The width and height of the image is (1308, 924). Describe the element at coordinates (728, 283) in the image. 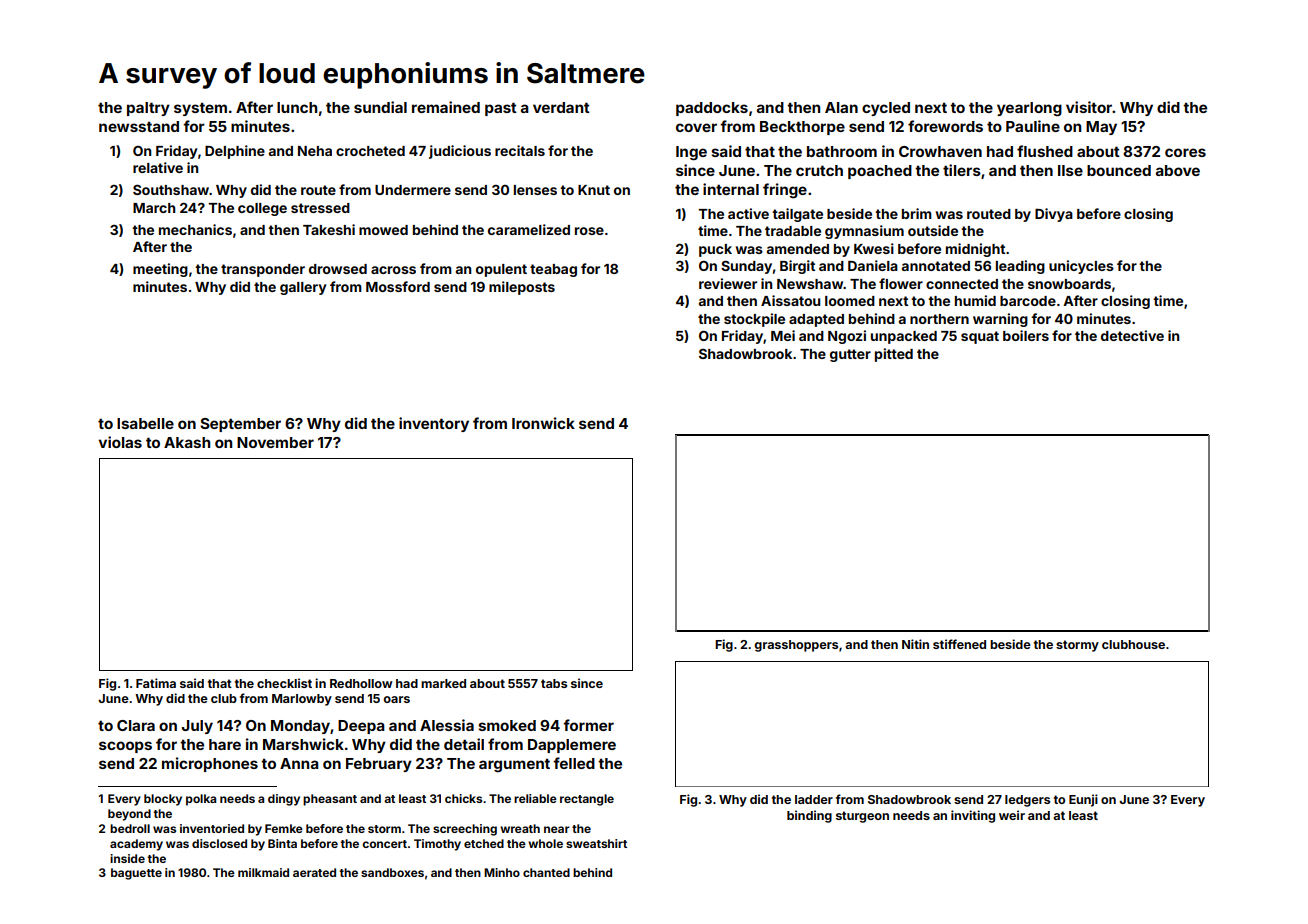

I see `reviewer` at that location.
